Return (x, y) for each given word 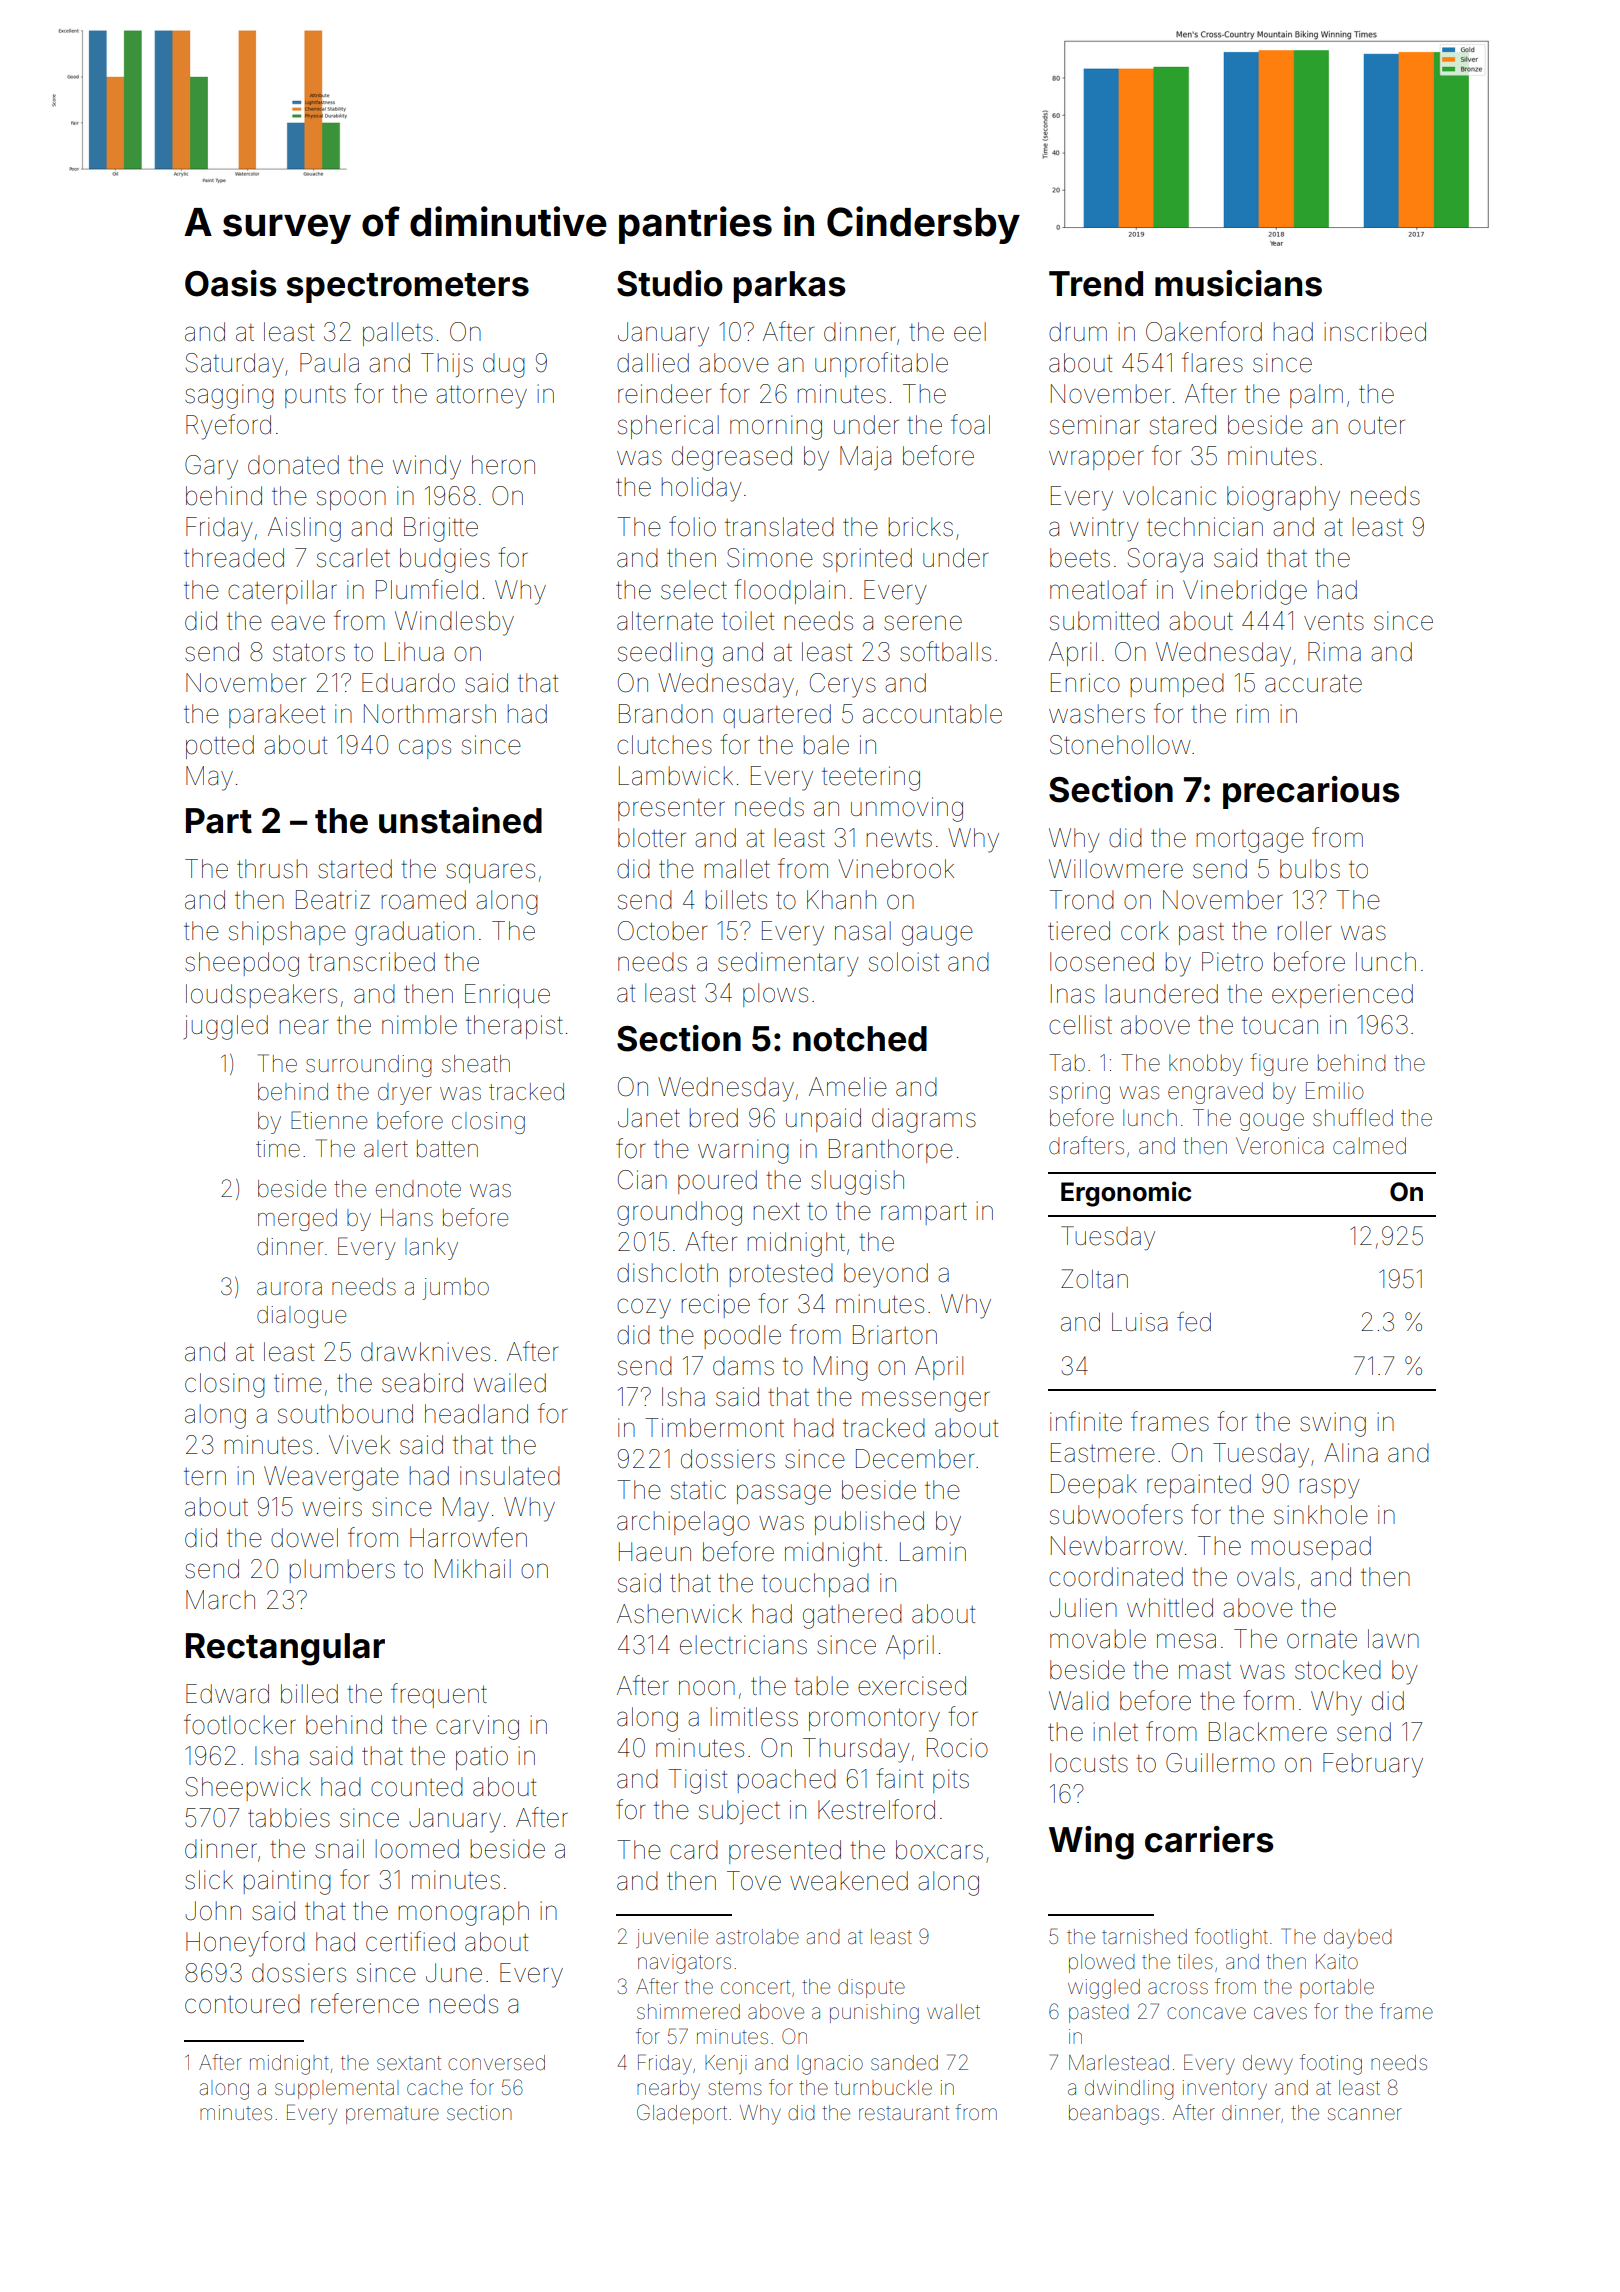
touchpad (815, 1585)
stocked (1338, 1670)
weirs (332, 1507)
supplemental (336, 2089)
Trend (1096, 284)
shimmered (688, 2012)
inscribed (1375, 332)
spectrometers (407, 288)
